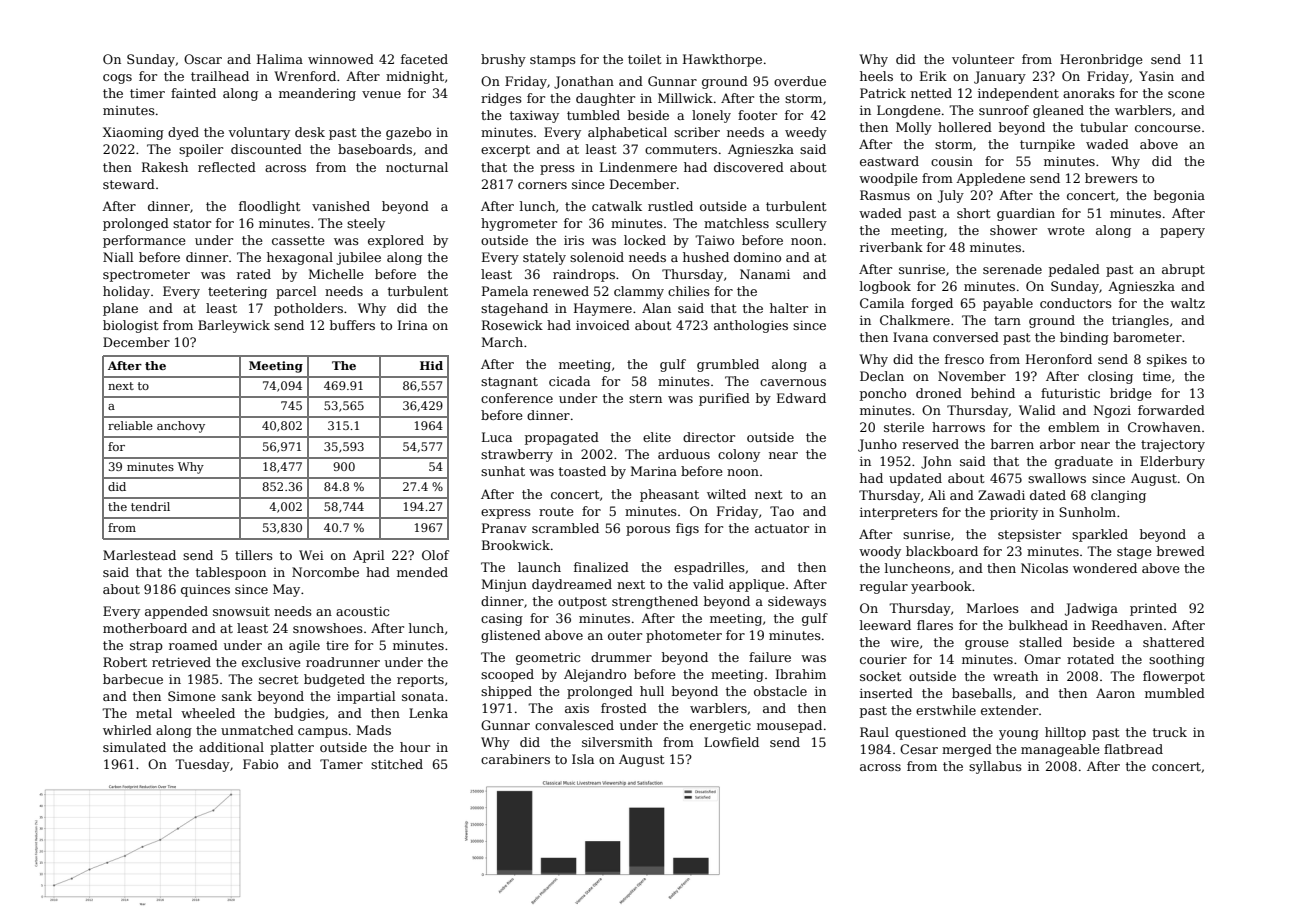 Image resolution: width=1308 pixels, height=924 pixels. Describe the element at coordinates (1172, 462) in the page. I see `Elderbury` at that location.
